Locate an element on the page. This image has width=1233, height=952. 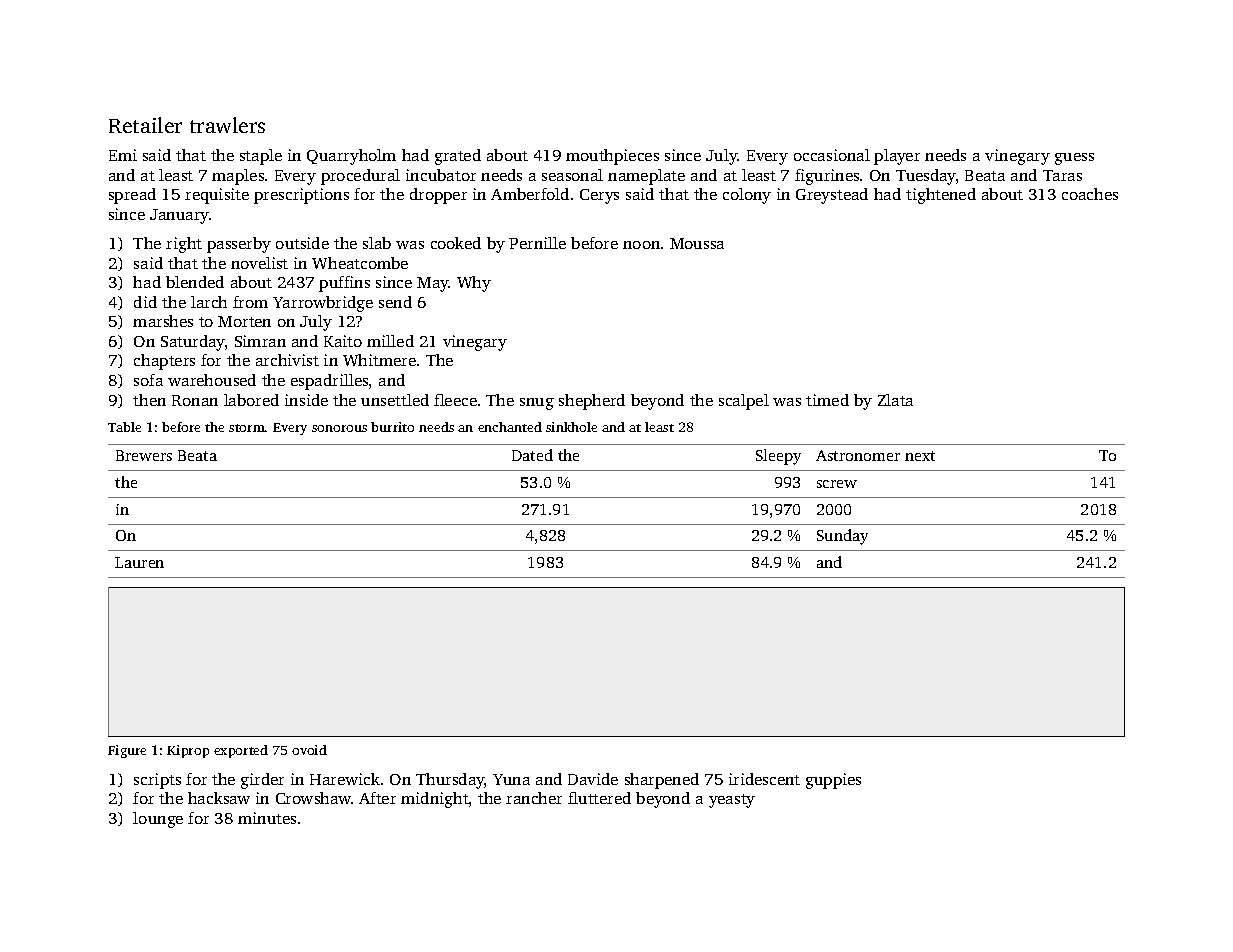
mouthpieces is located at coordinates (612, 157).
